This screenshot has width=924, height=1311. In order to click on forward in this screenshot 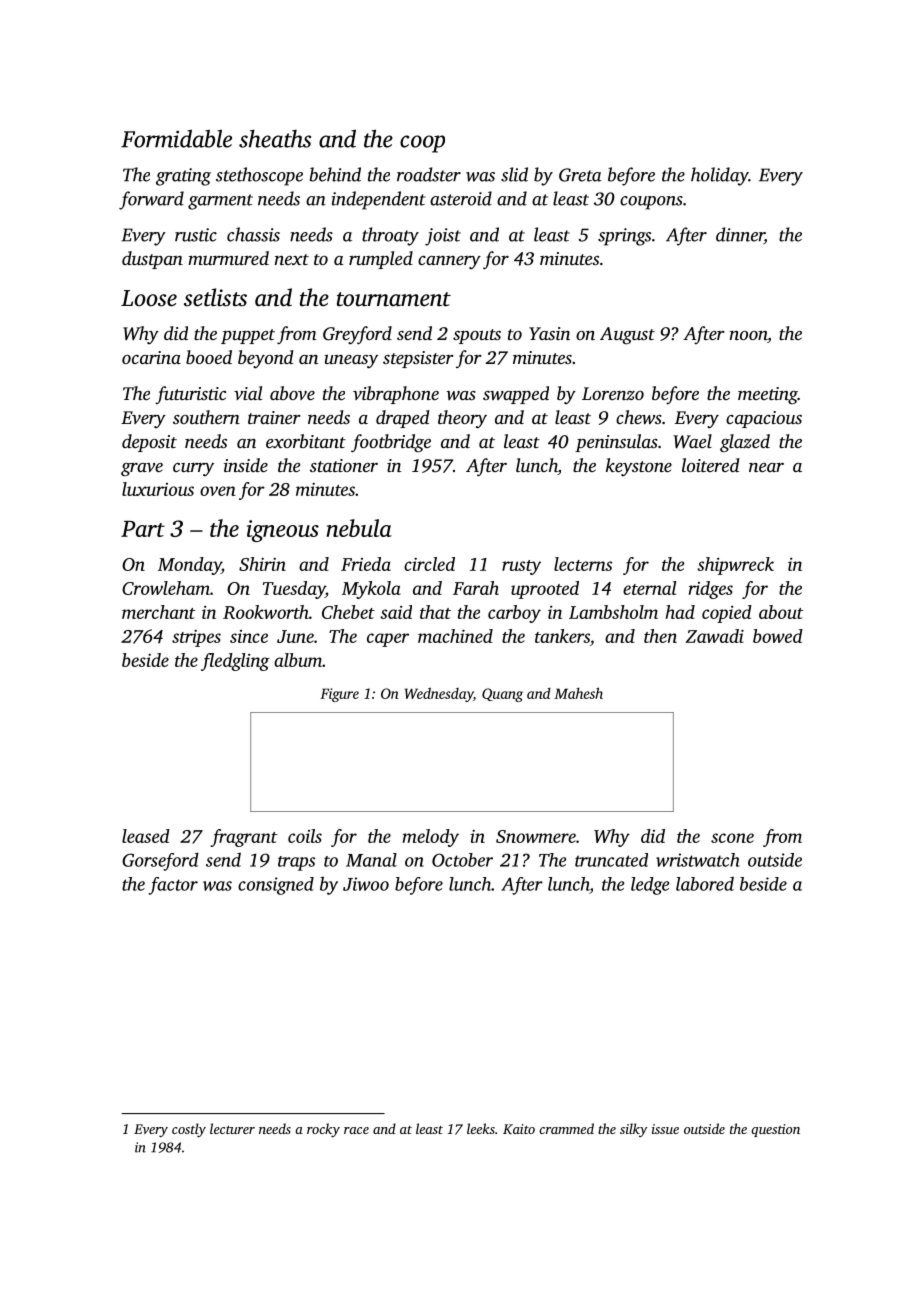, I will do `click(151, 200)`.
